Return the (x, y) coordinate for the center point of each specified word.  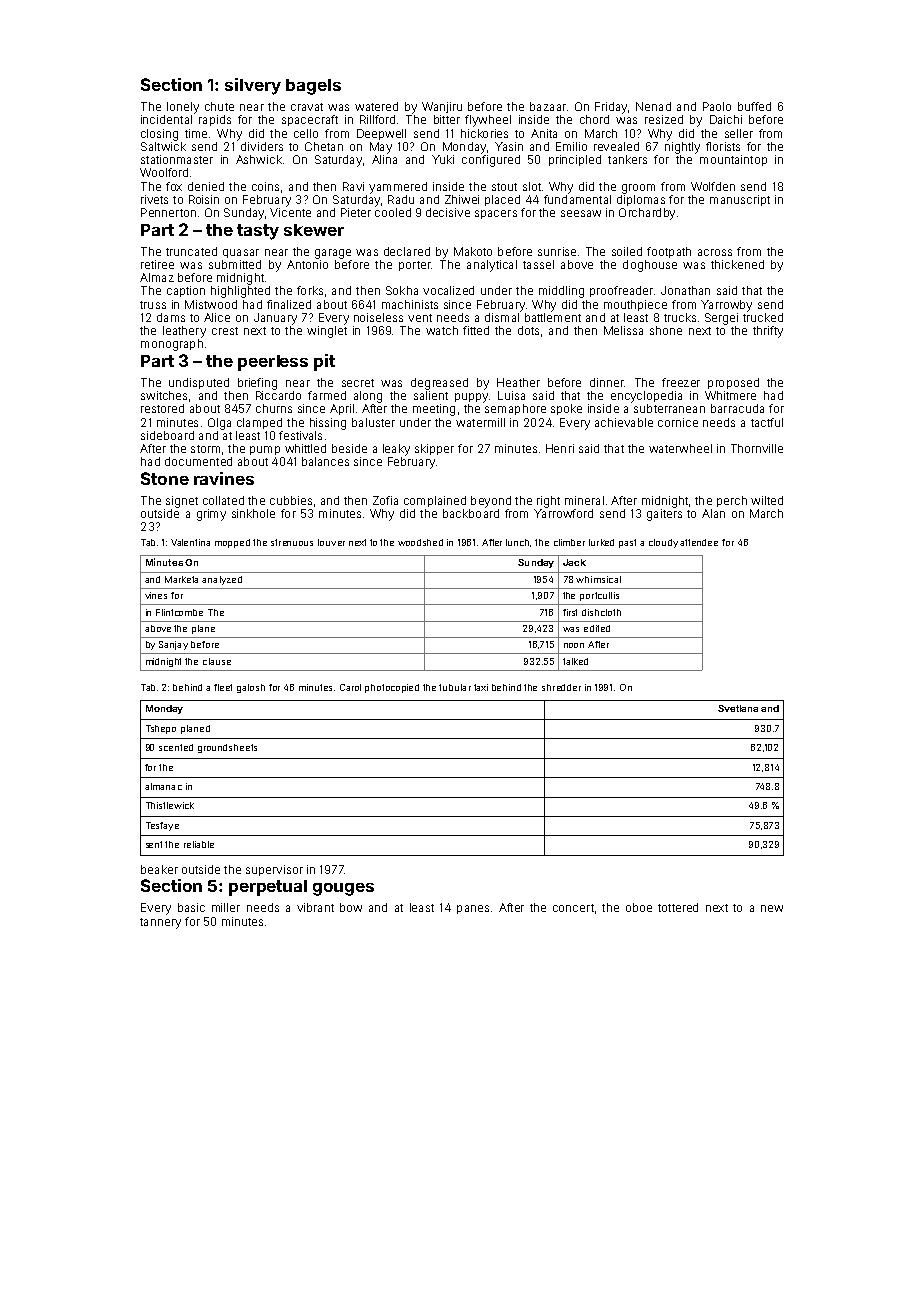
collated (223, 500)
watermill (480, 422)
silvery (253, 86)
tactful (767, 422)
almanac (163, 786)
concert (573, 908)
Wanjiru (442, 107)
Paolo (717, 106)
